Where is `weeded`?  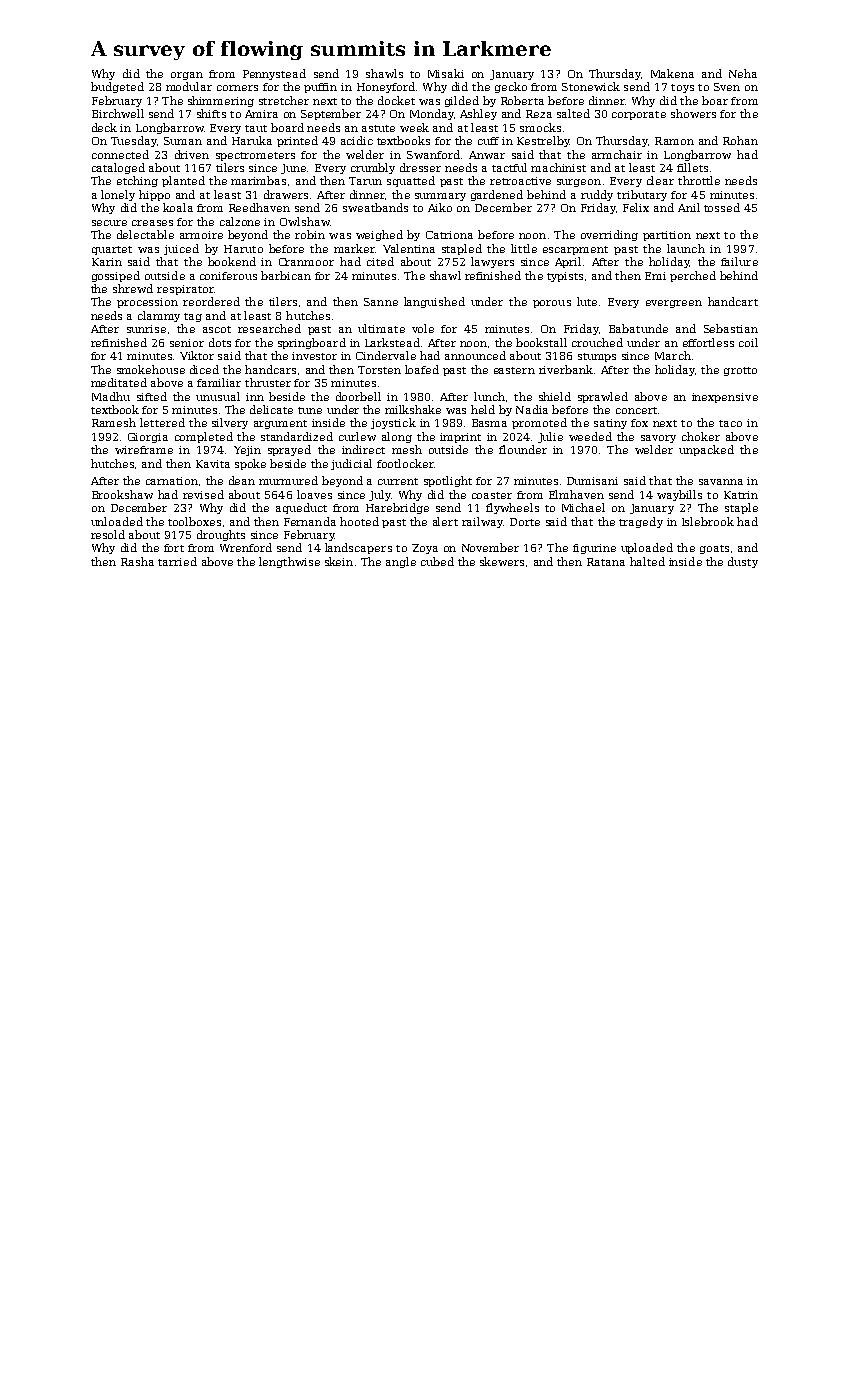 weeded is located at coordinates (590, 436).
